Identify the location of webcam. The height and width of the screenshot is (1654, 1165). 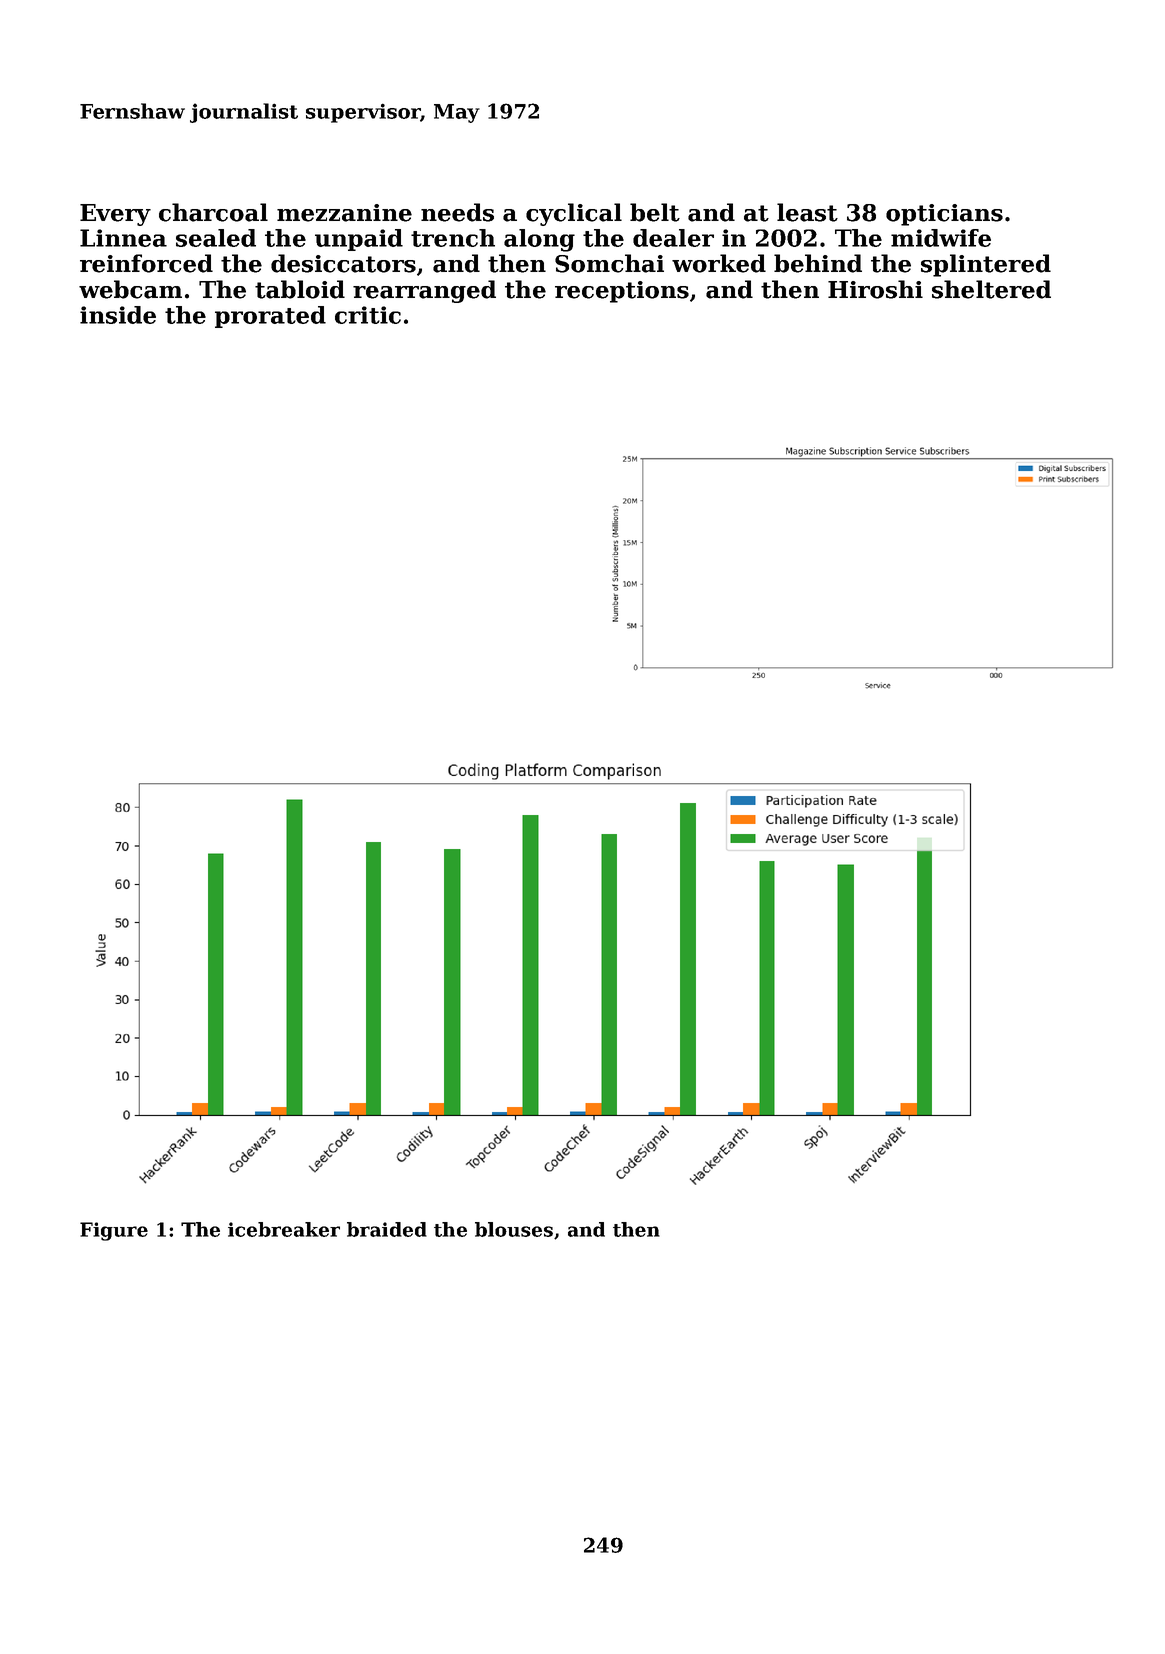
(130, 289).
